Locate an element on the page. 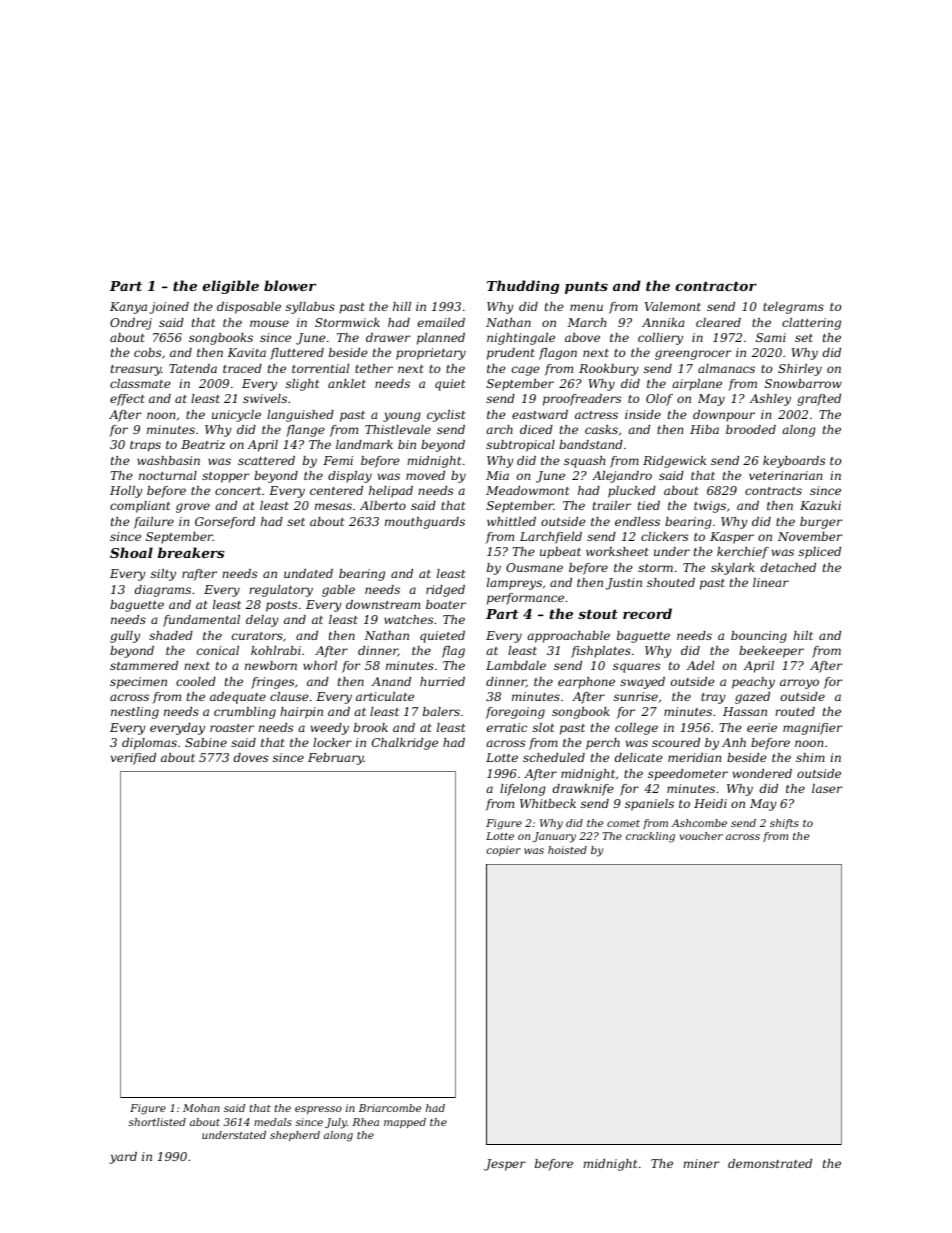 The width and height of the document is (952, 1233). Ousmane is located at coordinates (534, 567).
